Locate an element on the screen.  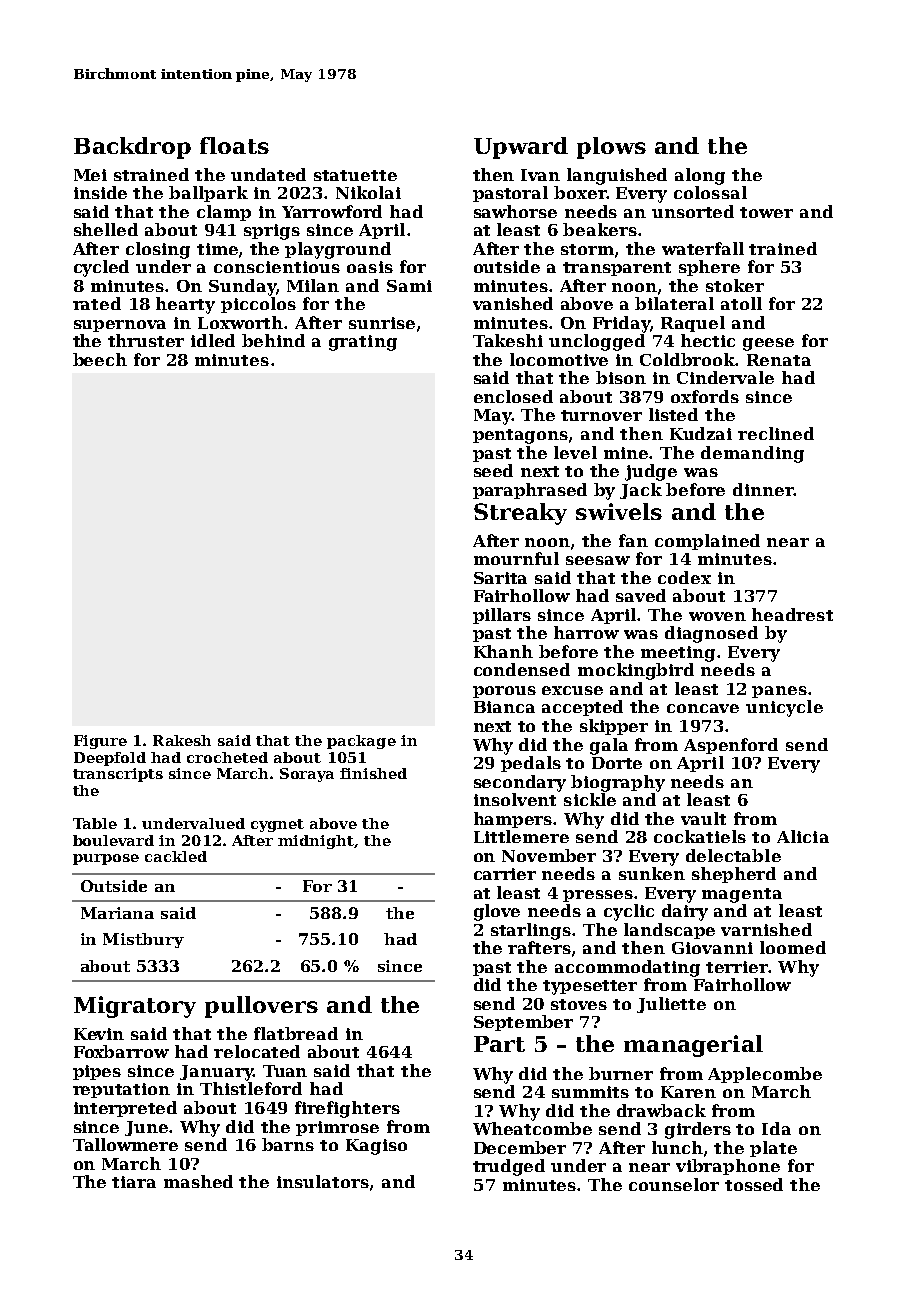
floats is located at coordinates (234, 145).
